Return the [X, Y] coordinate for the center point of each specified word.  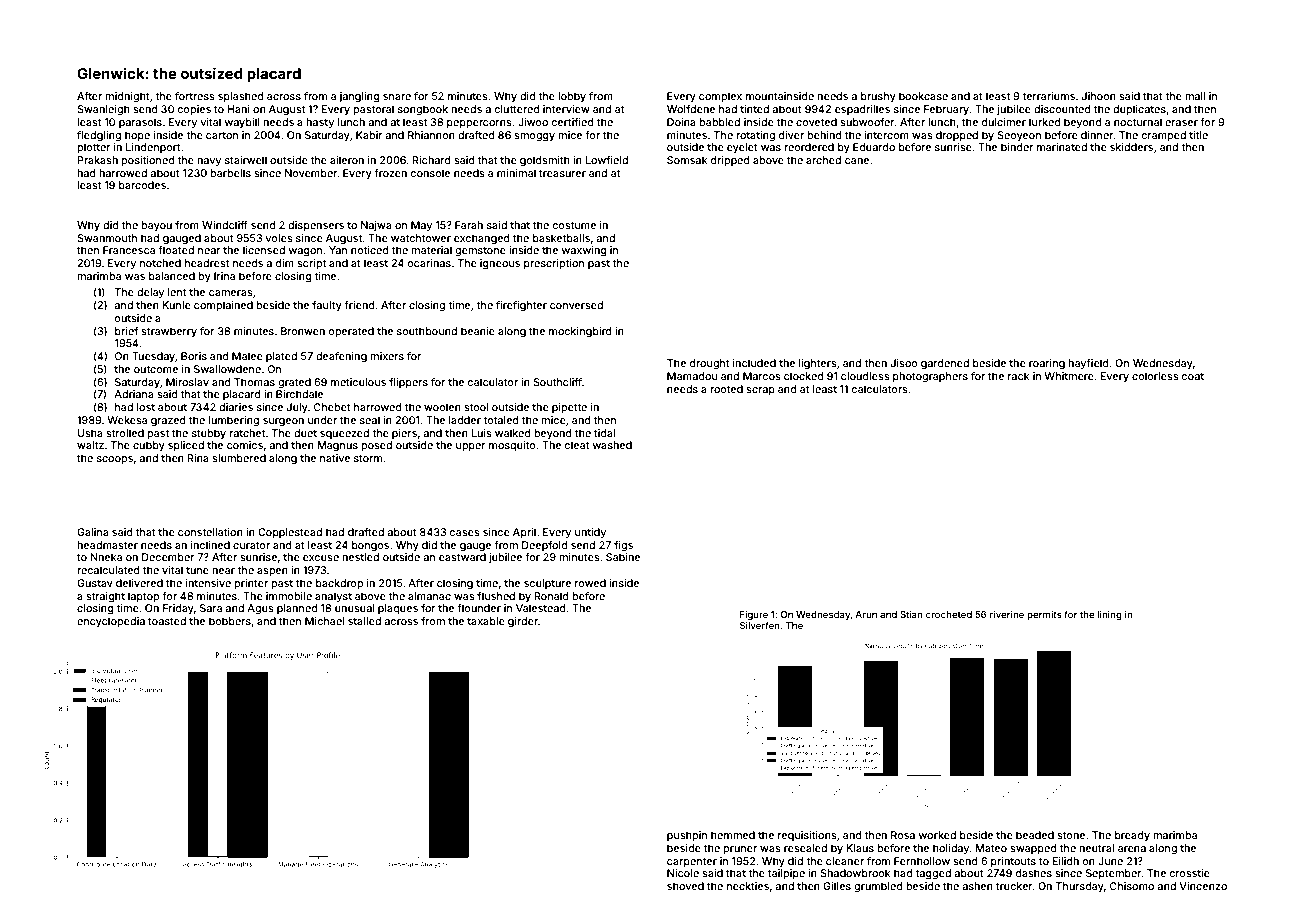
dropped [957, 136]
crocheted [949, 614]
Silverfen [760, 625]
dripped [730, 161]
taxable [486, 621]
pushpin [687, 836]
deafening [341, 357]
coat [1193, 376]
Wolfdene [691, 109]
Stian [911, 614]
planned [297, 609]
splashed [241, 97]
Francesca [129, 250]
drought [710, 364]
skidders [1131, 147]
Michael [325, 621]
